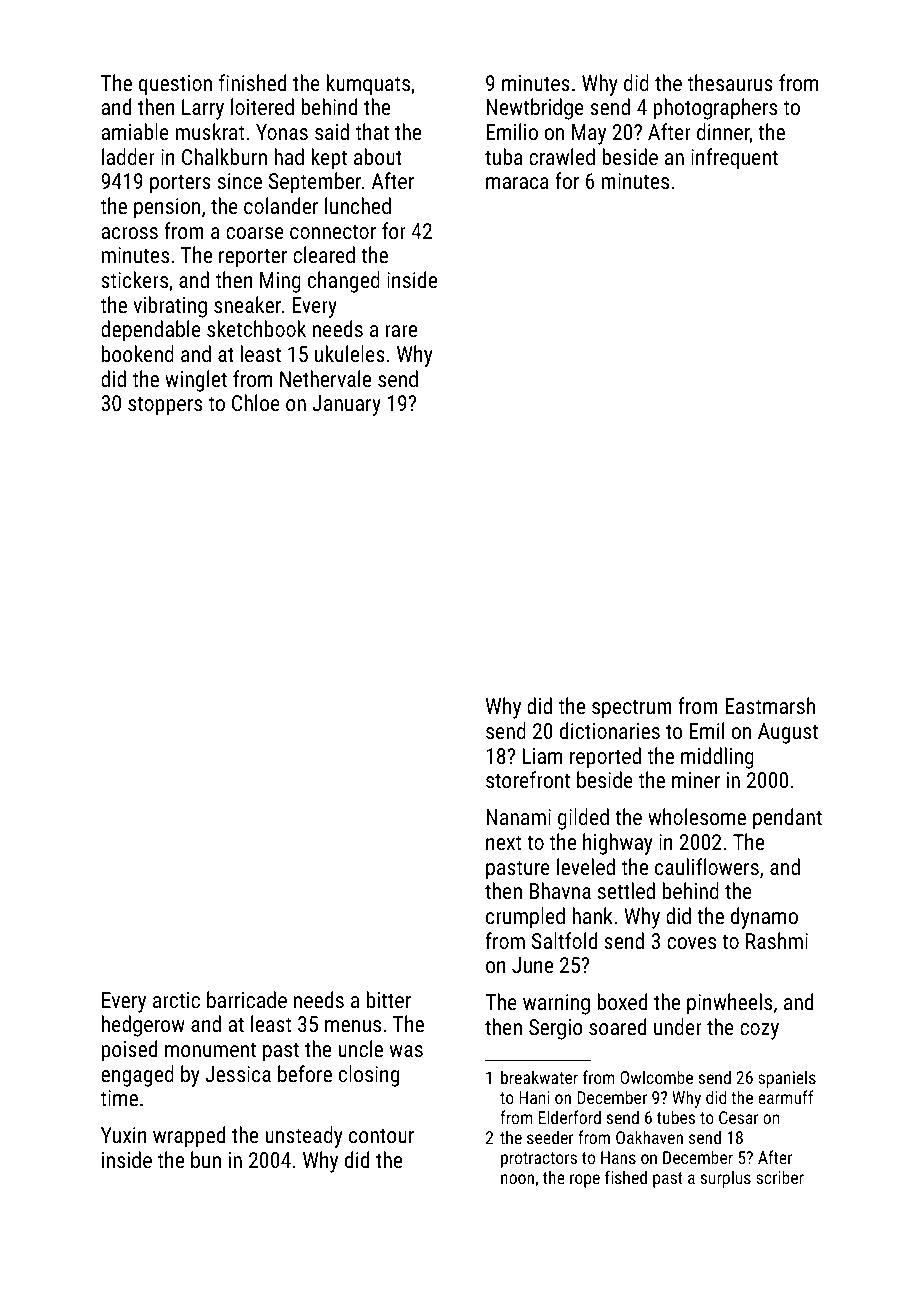 Image resolution: width=924 pixels, height=1311 pixels. What do you see at coordinates (124, 1135) in the screenshot?
I see `Yuxin` at bounding box center [124, 1135].
